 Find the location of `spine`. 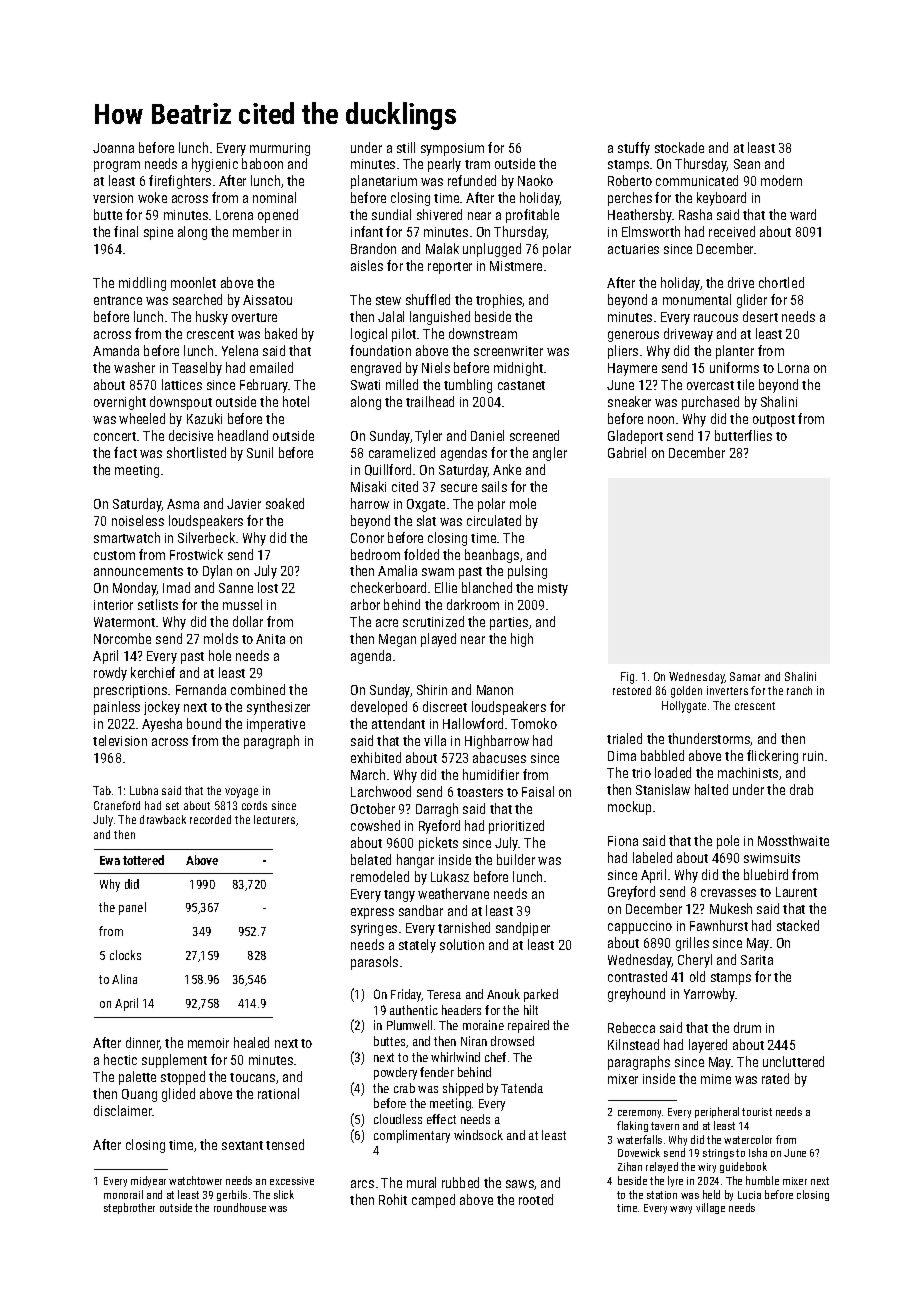

spine is located at coordinates (158, 233).
